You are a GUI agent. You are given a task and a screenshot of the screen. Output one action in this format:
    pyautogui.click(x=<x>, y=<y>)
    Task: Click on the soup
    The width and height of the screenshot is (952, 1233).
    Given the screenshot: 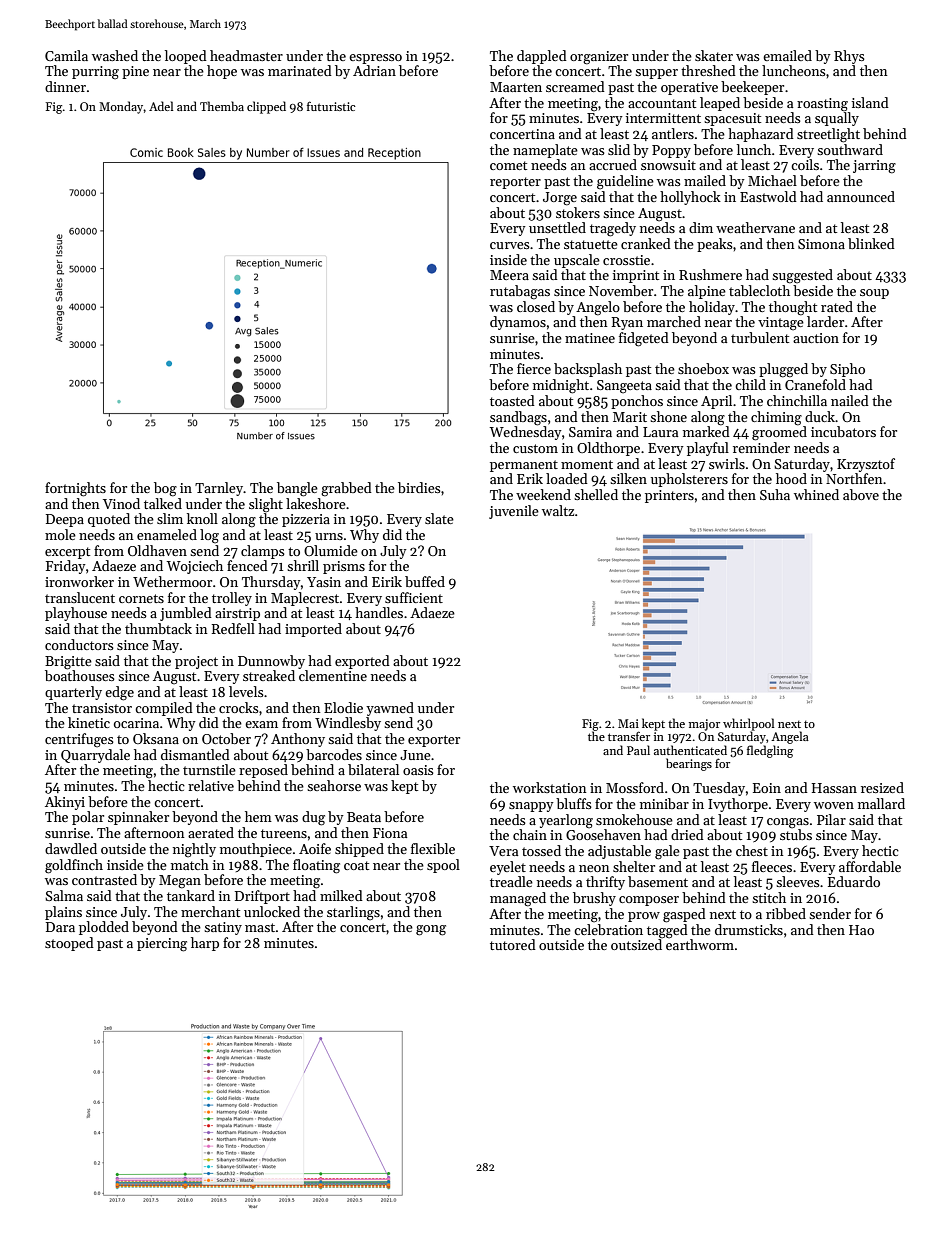 What is the action you would take?
    pyautogui.click(x=874, y=294)
